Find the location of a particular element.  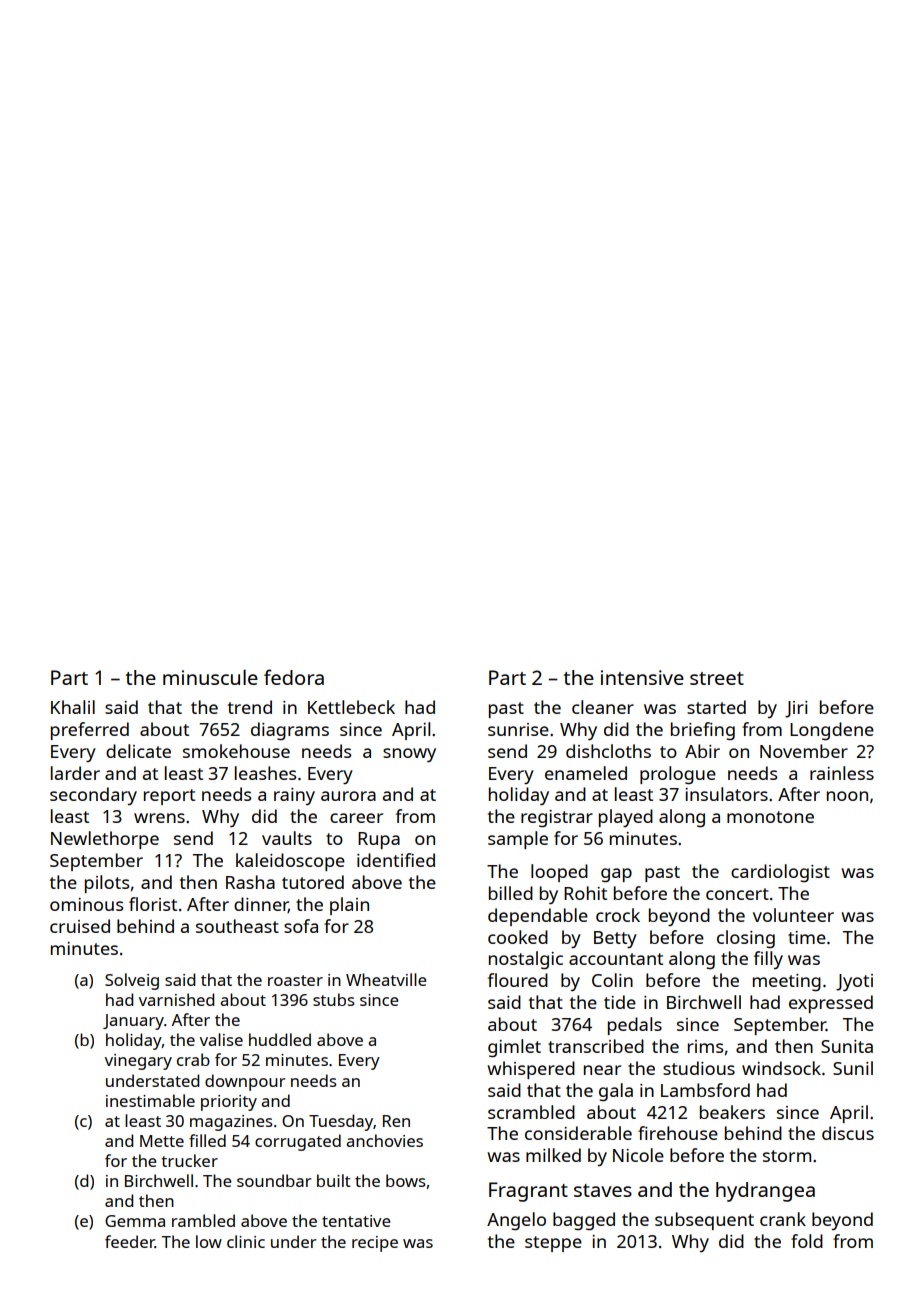

delicate is located at coordinates (138, 751).
